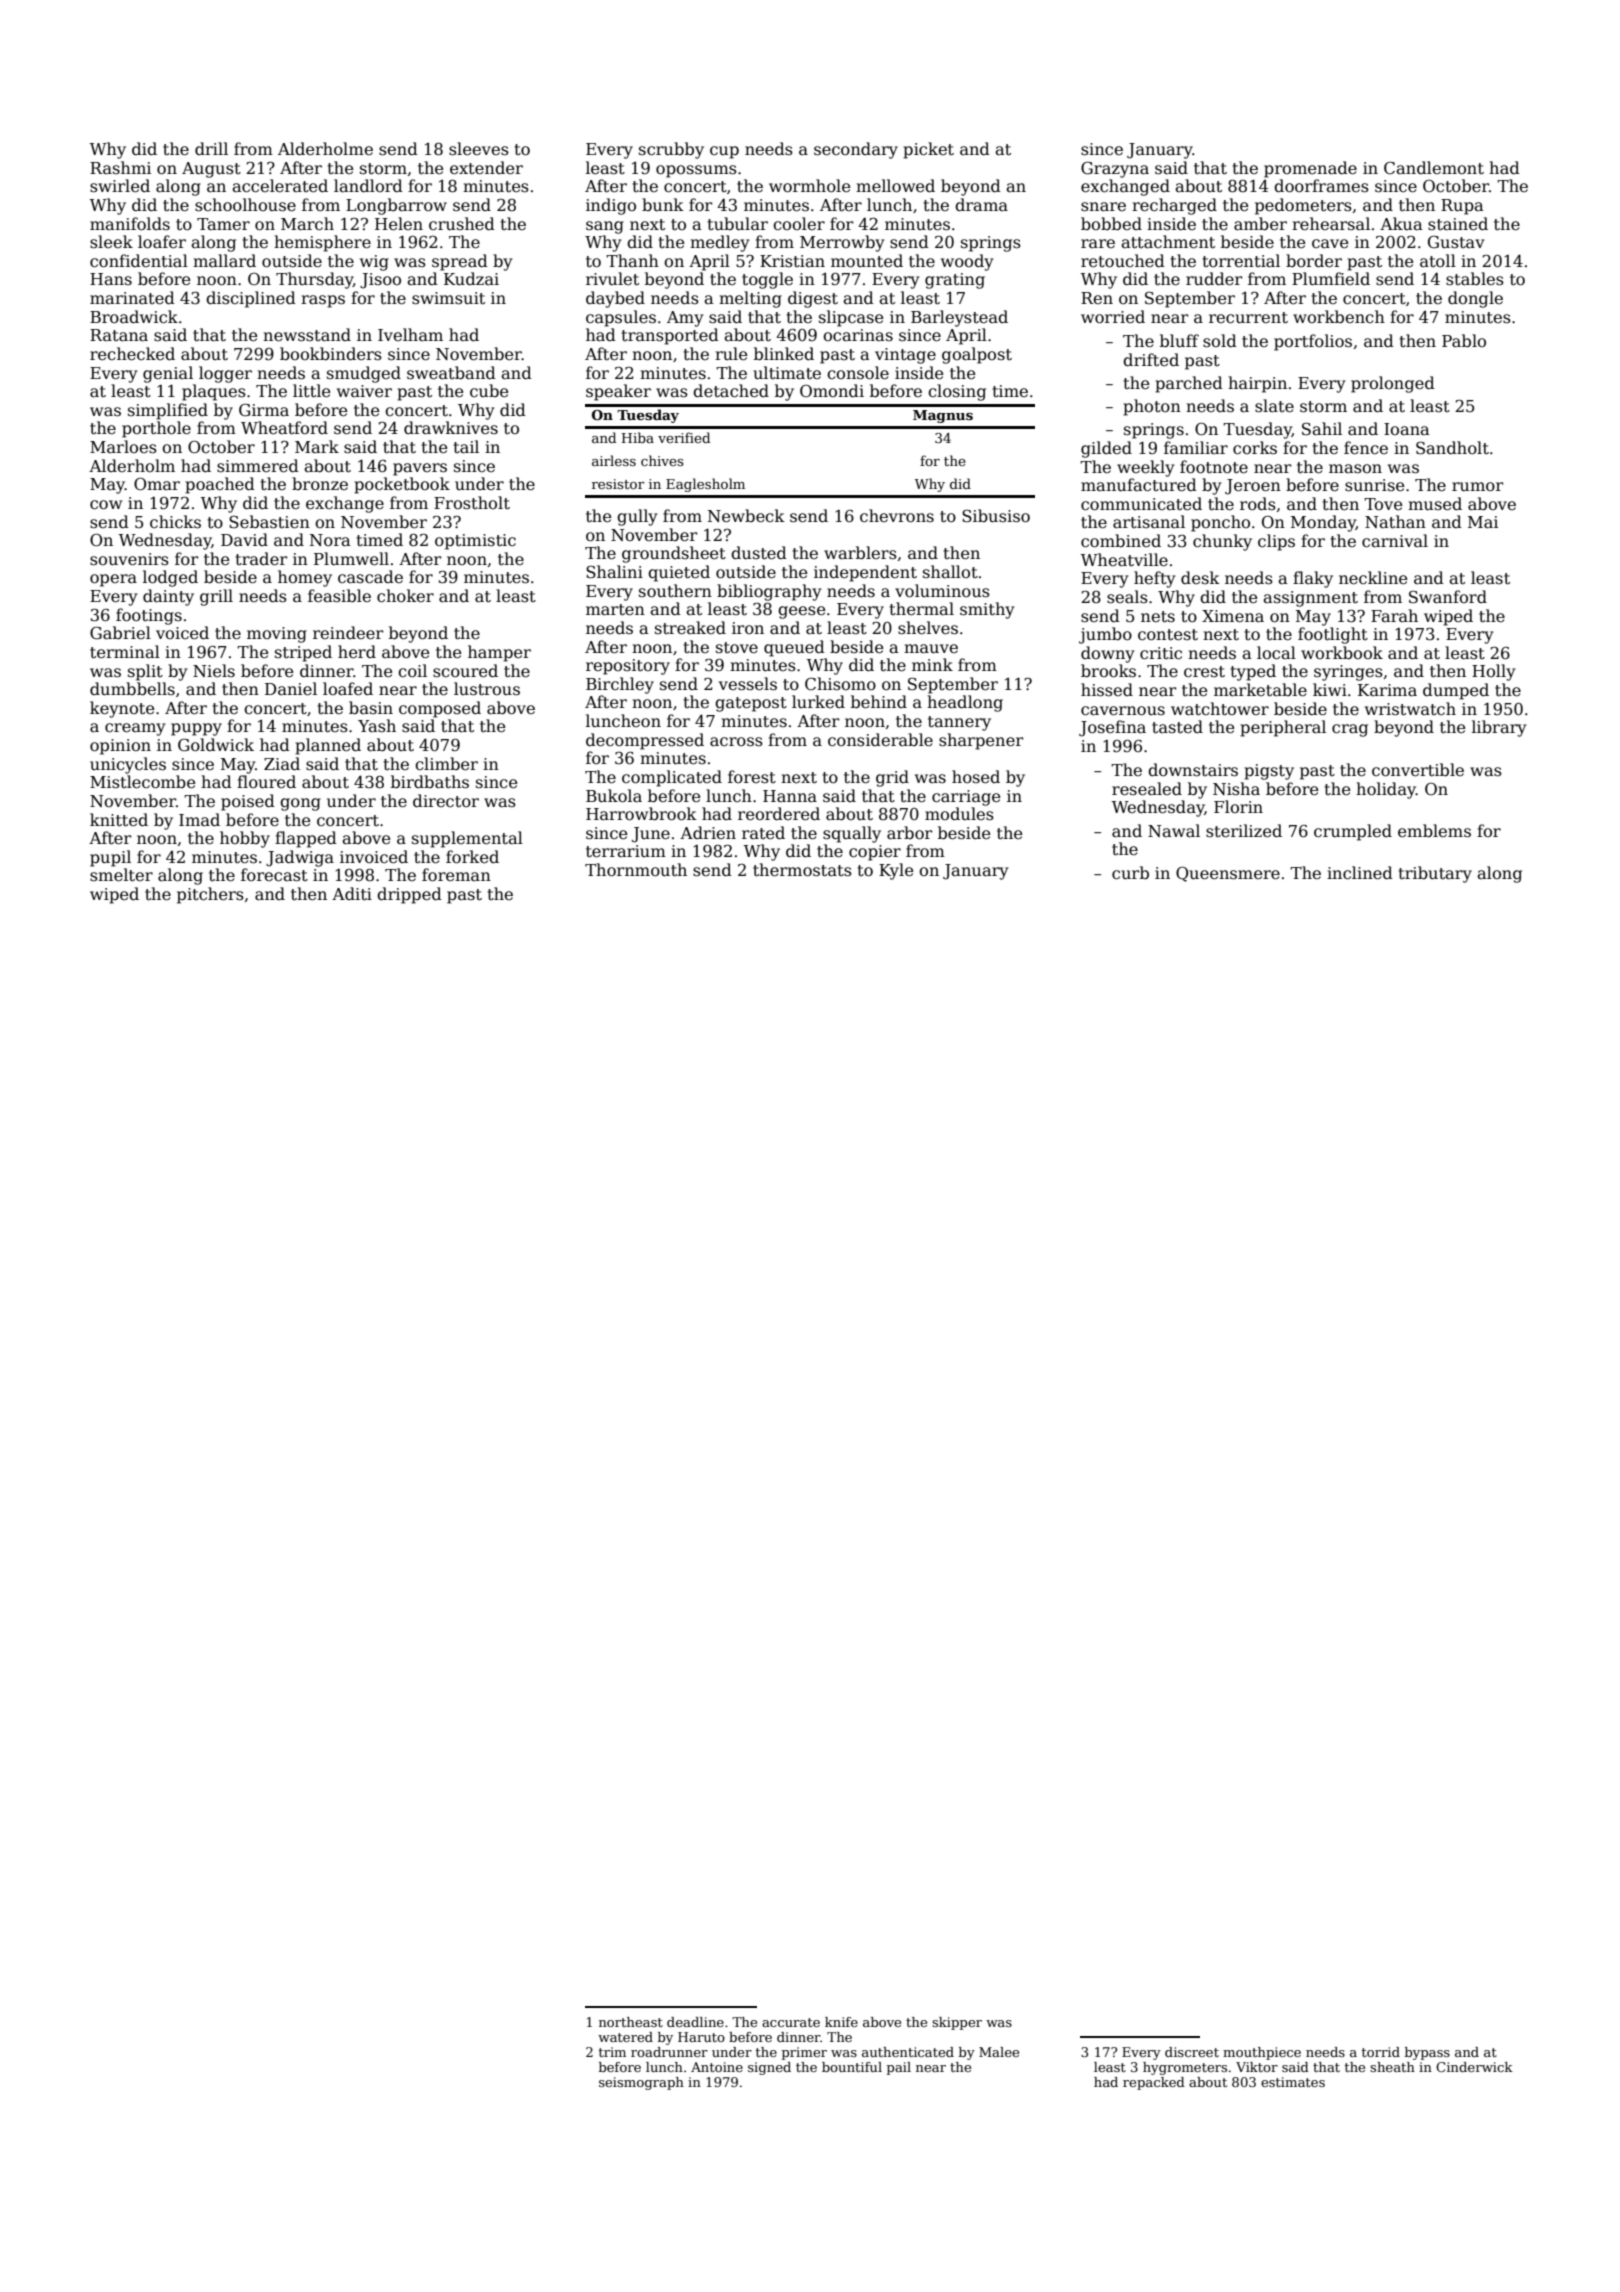 The width and height of the image is (1620, 2292). What do you see at coordinates (1381, 2052) in the image?
I see `torrid` at bounding box center [1381, 2052].
